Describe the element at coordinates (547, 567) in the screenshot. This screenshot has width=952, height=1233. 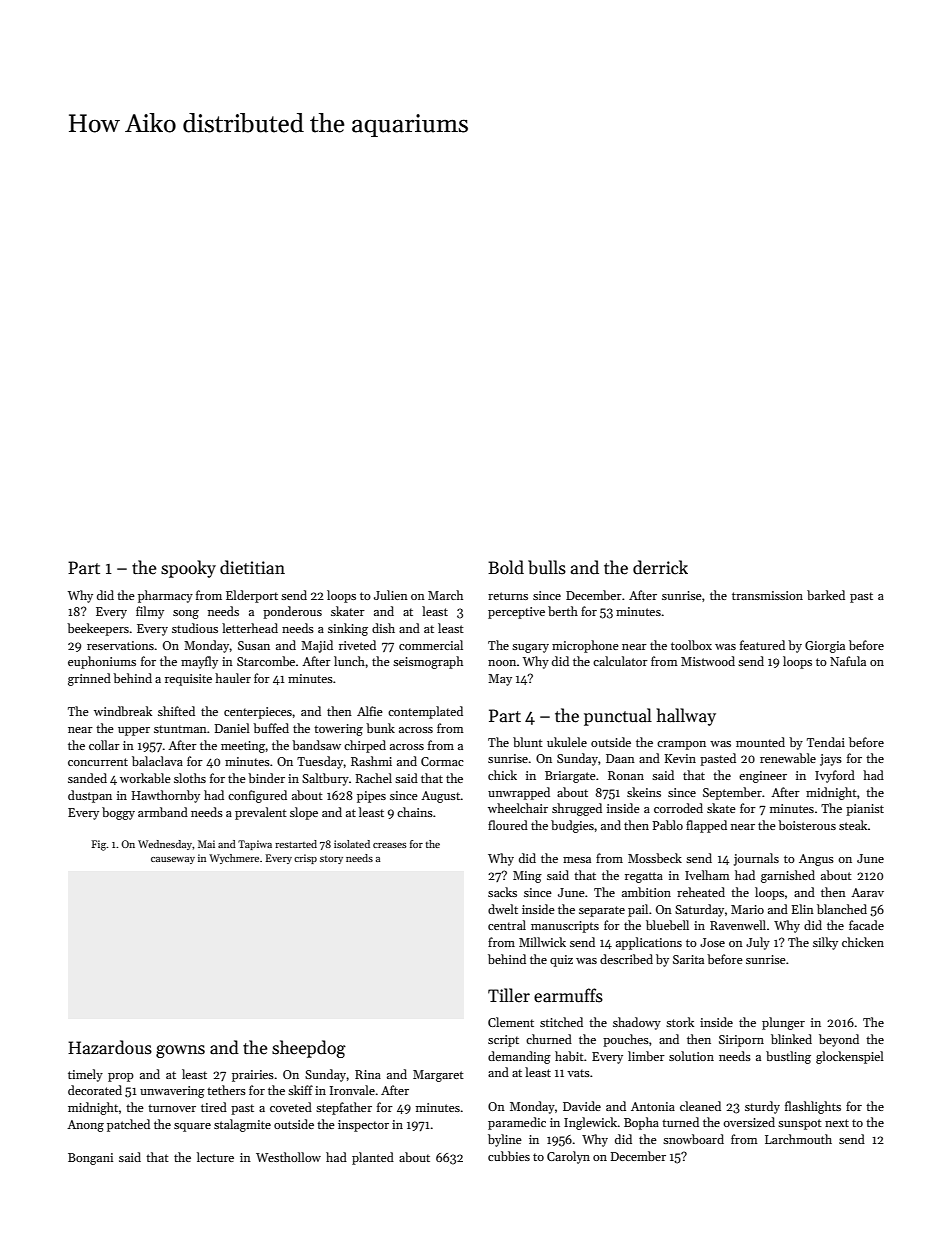
I see `bulls` at that location.
